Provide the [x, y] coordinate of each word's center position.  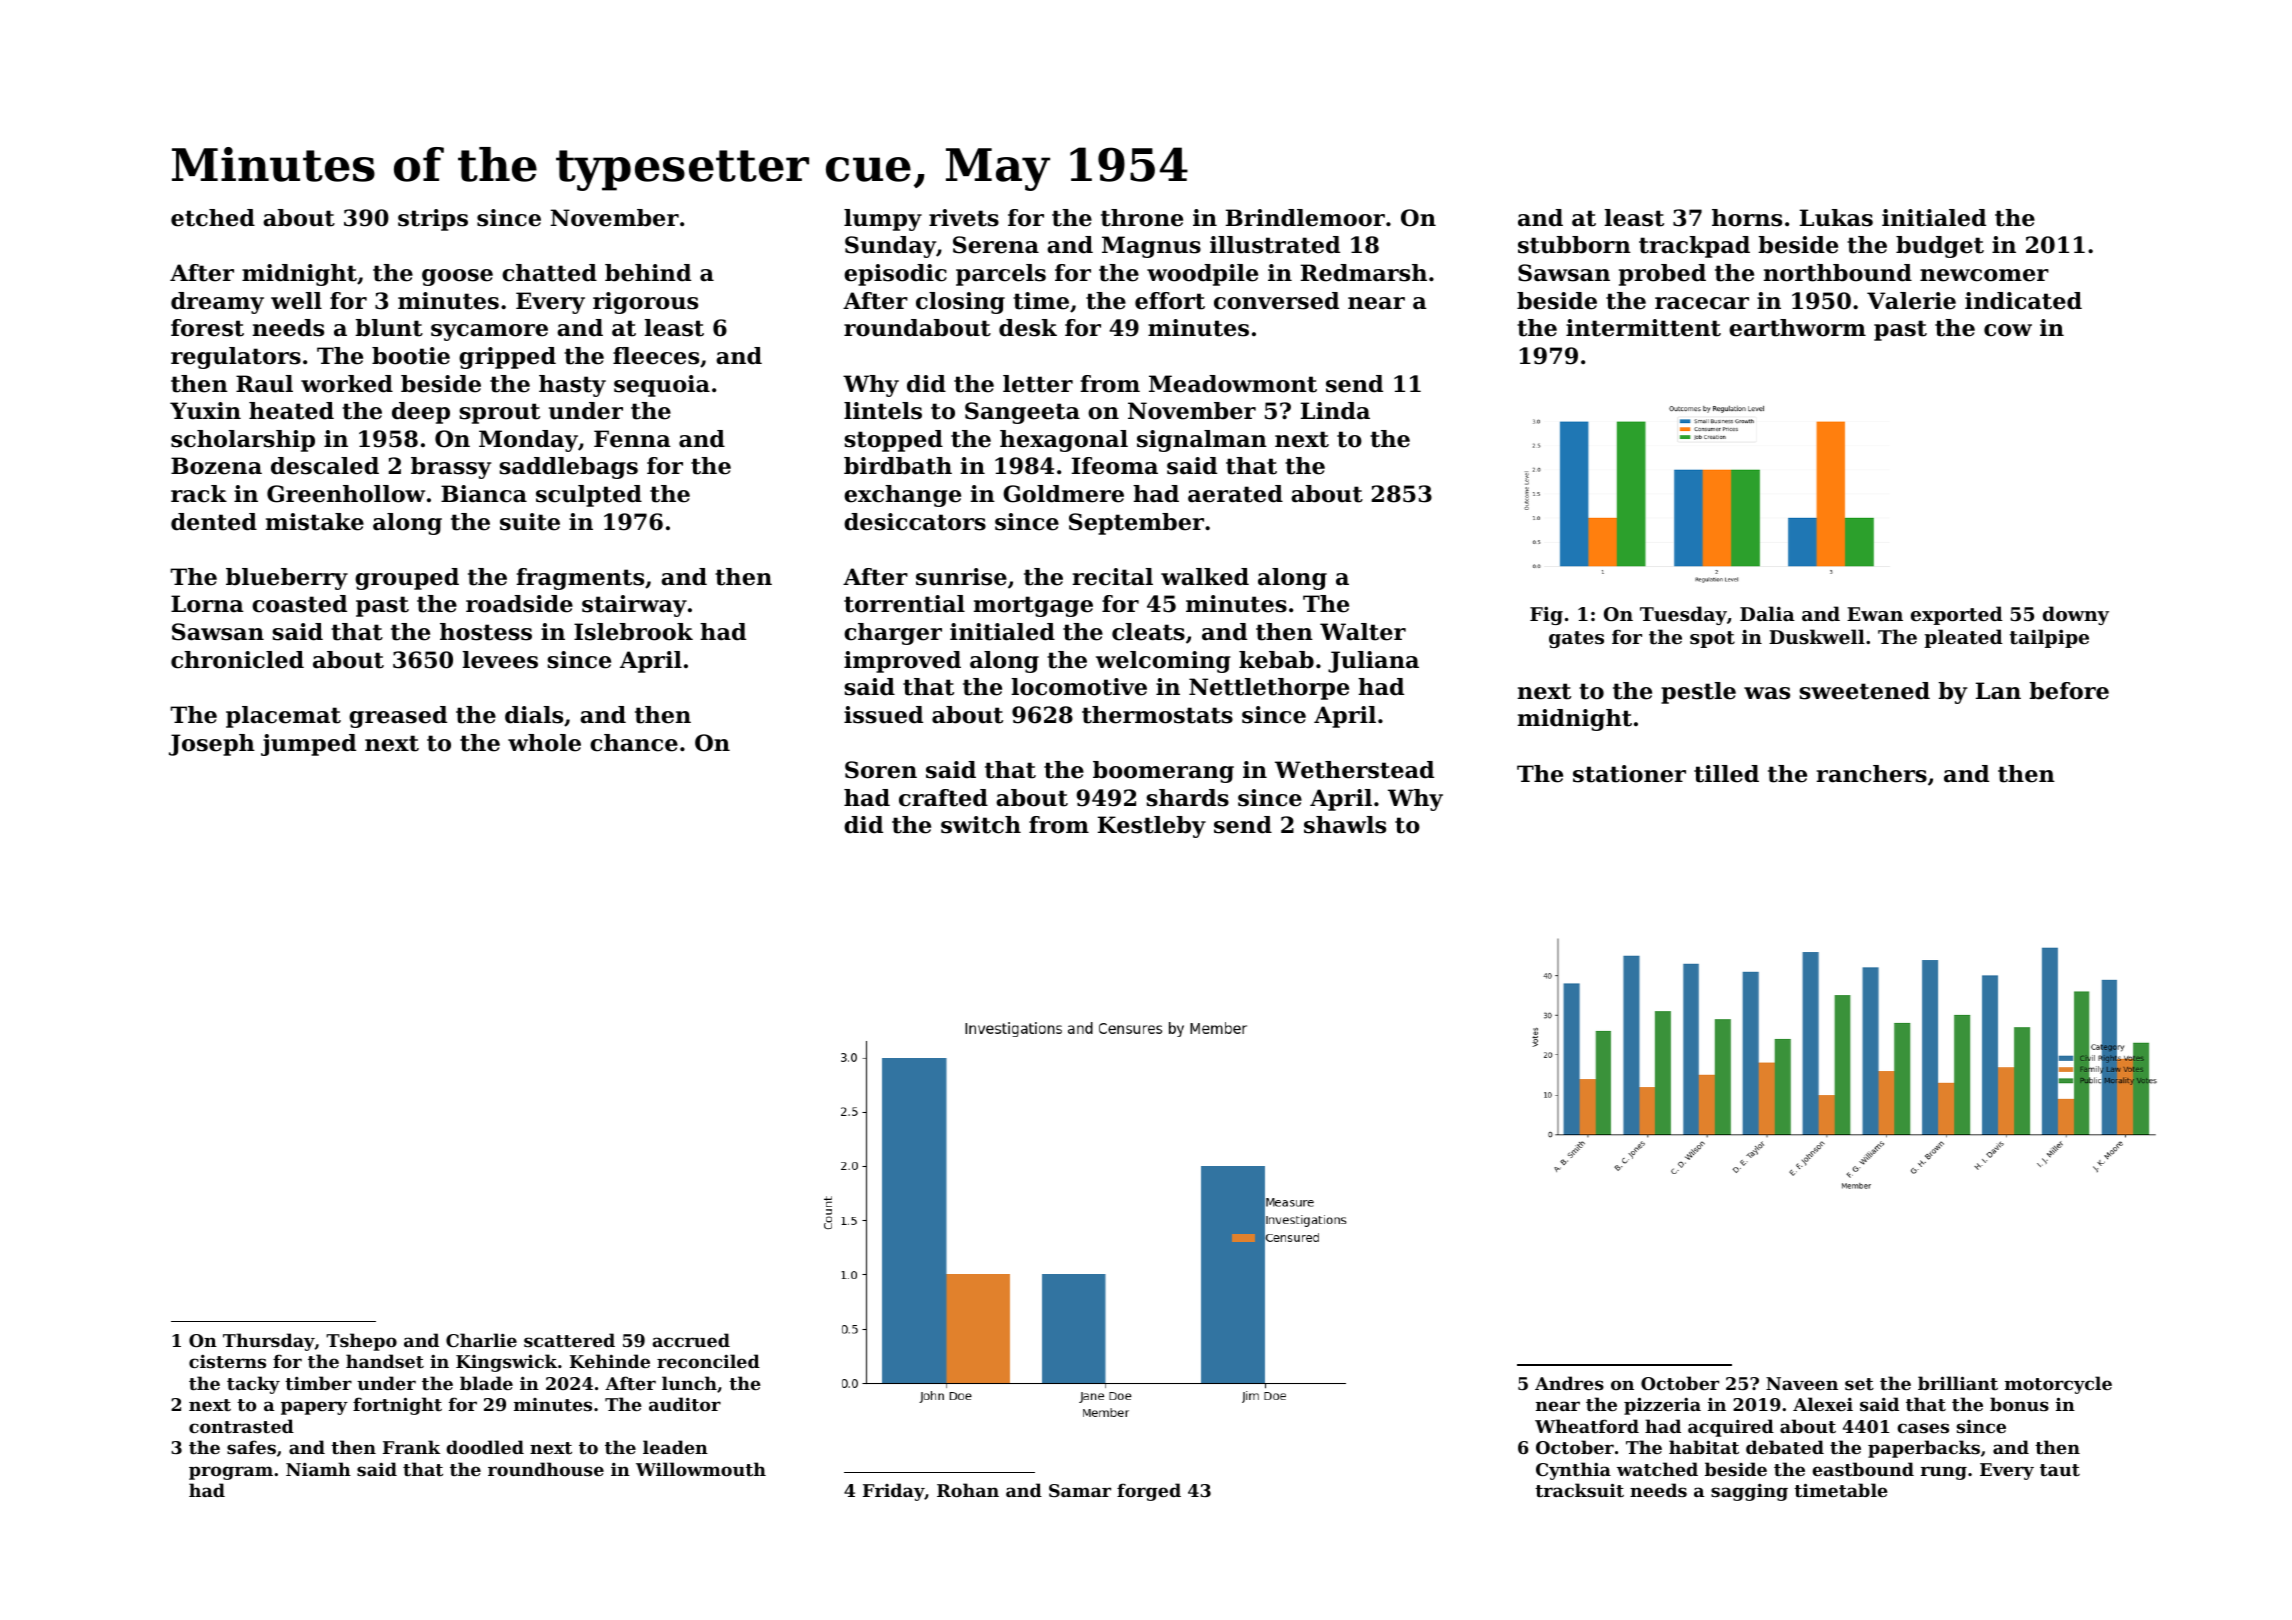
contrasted [241, 1426]
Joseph [212, 745]
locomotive [1079, 687]
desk [1028, 328]
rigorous [645, 303]
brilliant [1958, 1383]
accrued [691, 1340]
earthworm [1797, 328]
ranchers [1872, 774]
